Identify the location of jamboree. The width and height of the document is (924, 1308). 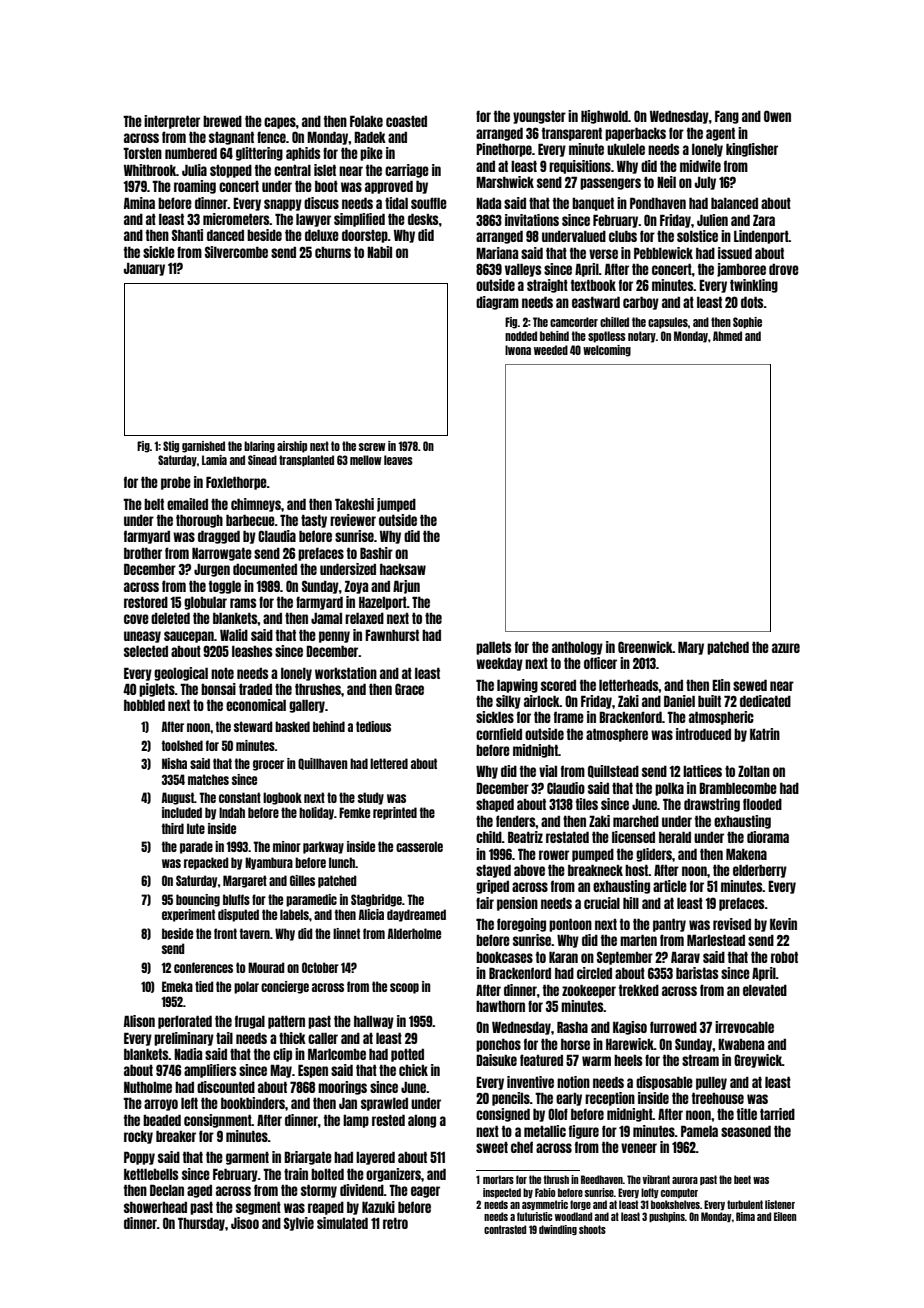
(741, 270).
